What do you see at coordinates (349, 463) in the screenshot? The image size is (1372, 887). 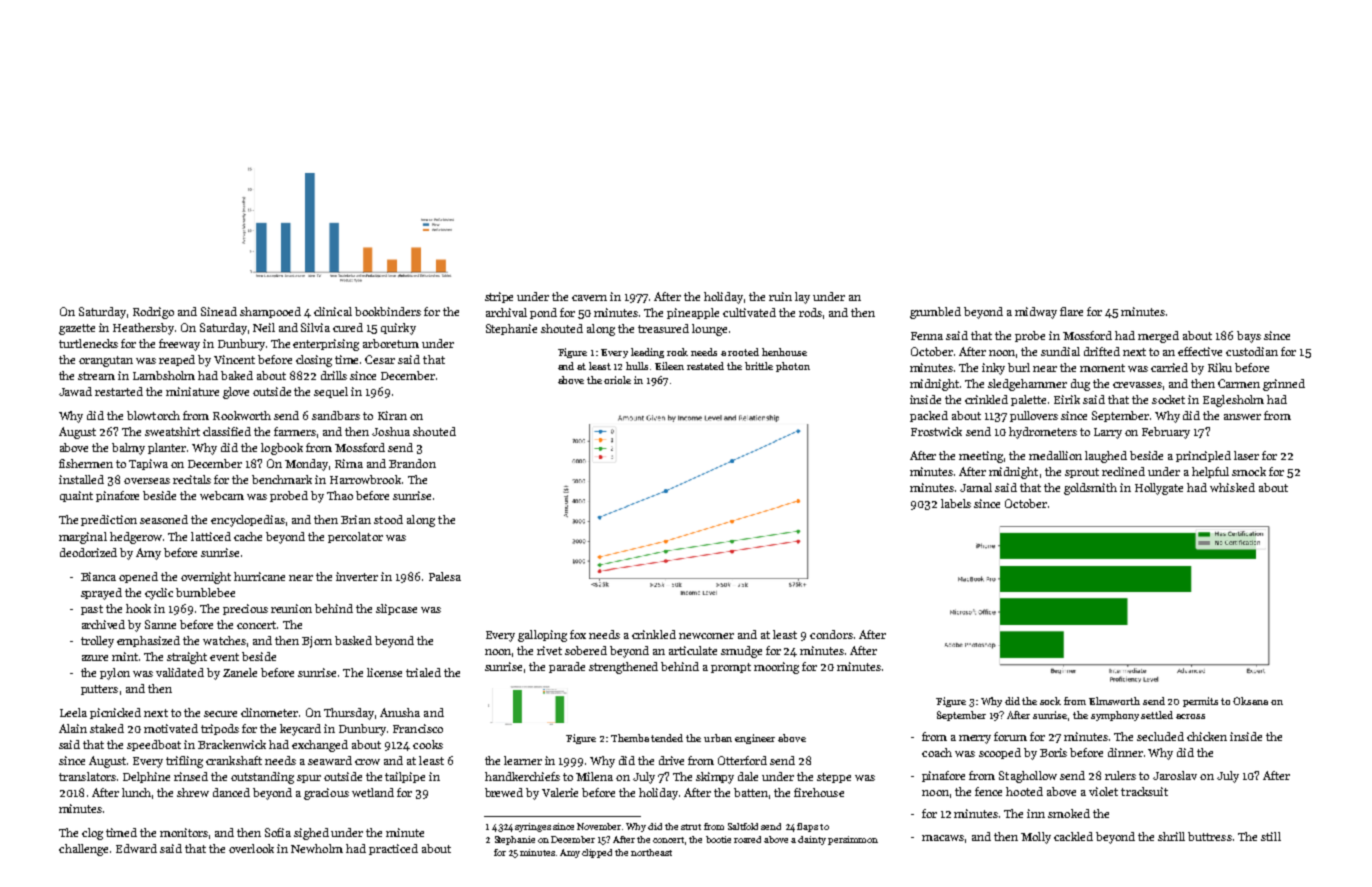 I see `Rima` at bounding box center [349, 463].
